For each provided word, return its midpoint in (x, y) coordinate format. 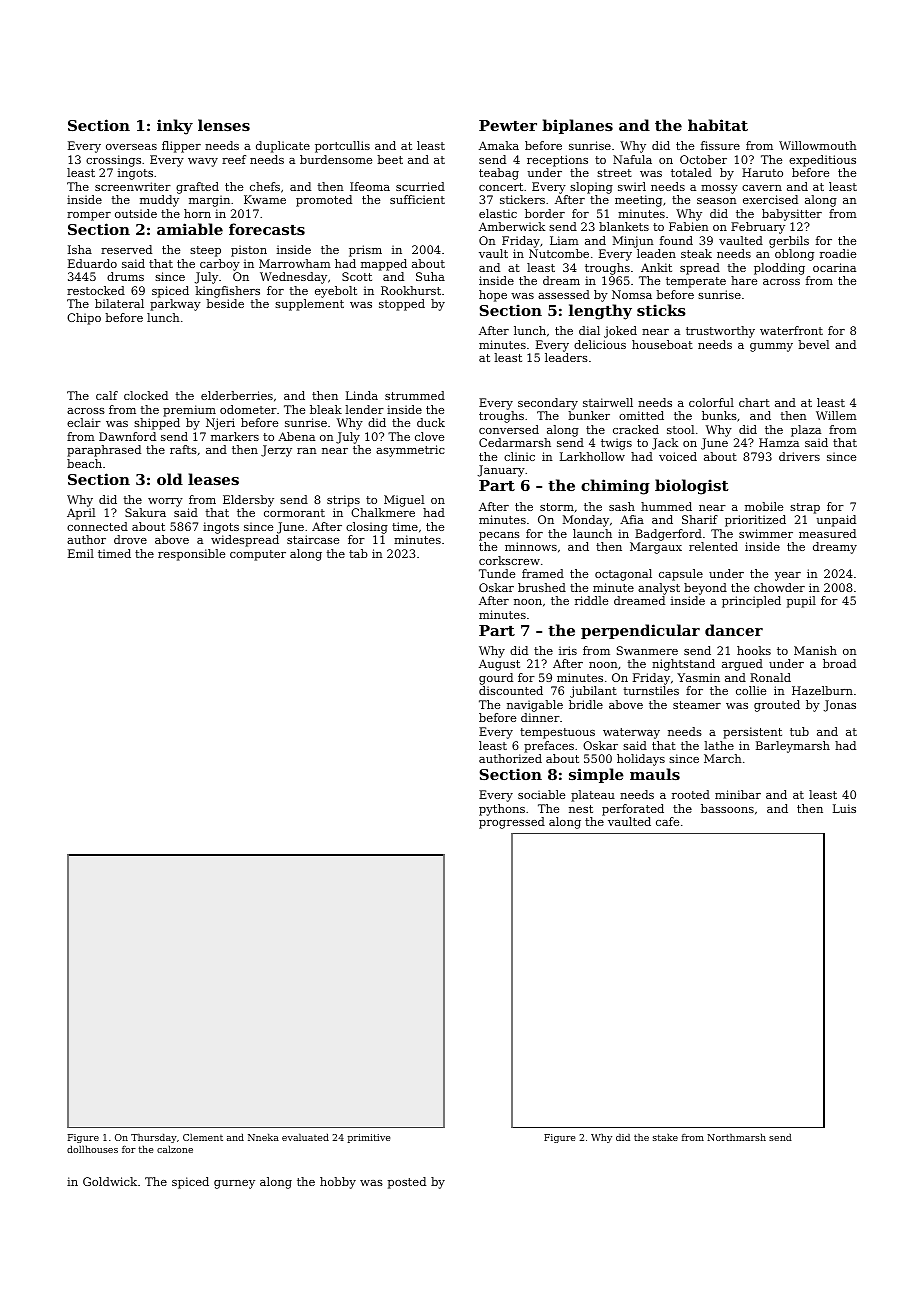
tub (799, 731)
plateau (593, 796)
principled (751, 602)
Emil (81, 553)
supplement (309, 305)
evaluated (305, 1137)
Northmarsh (736, 1137)
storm (557, 507)
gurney (234, 1184)
